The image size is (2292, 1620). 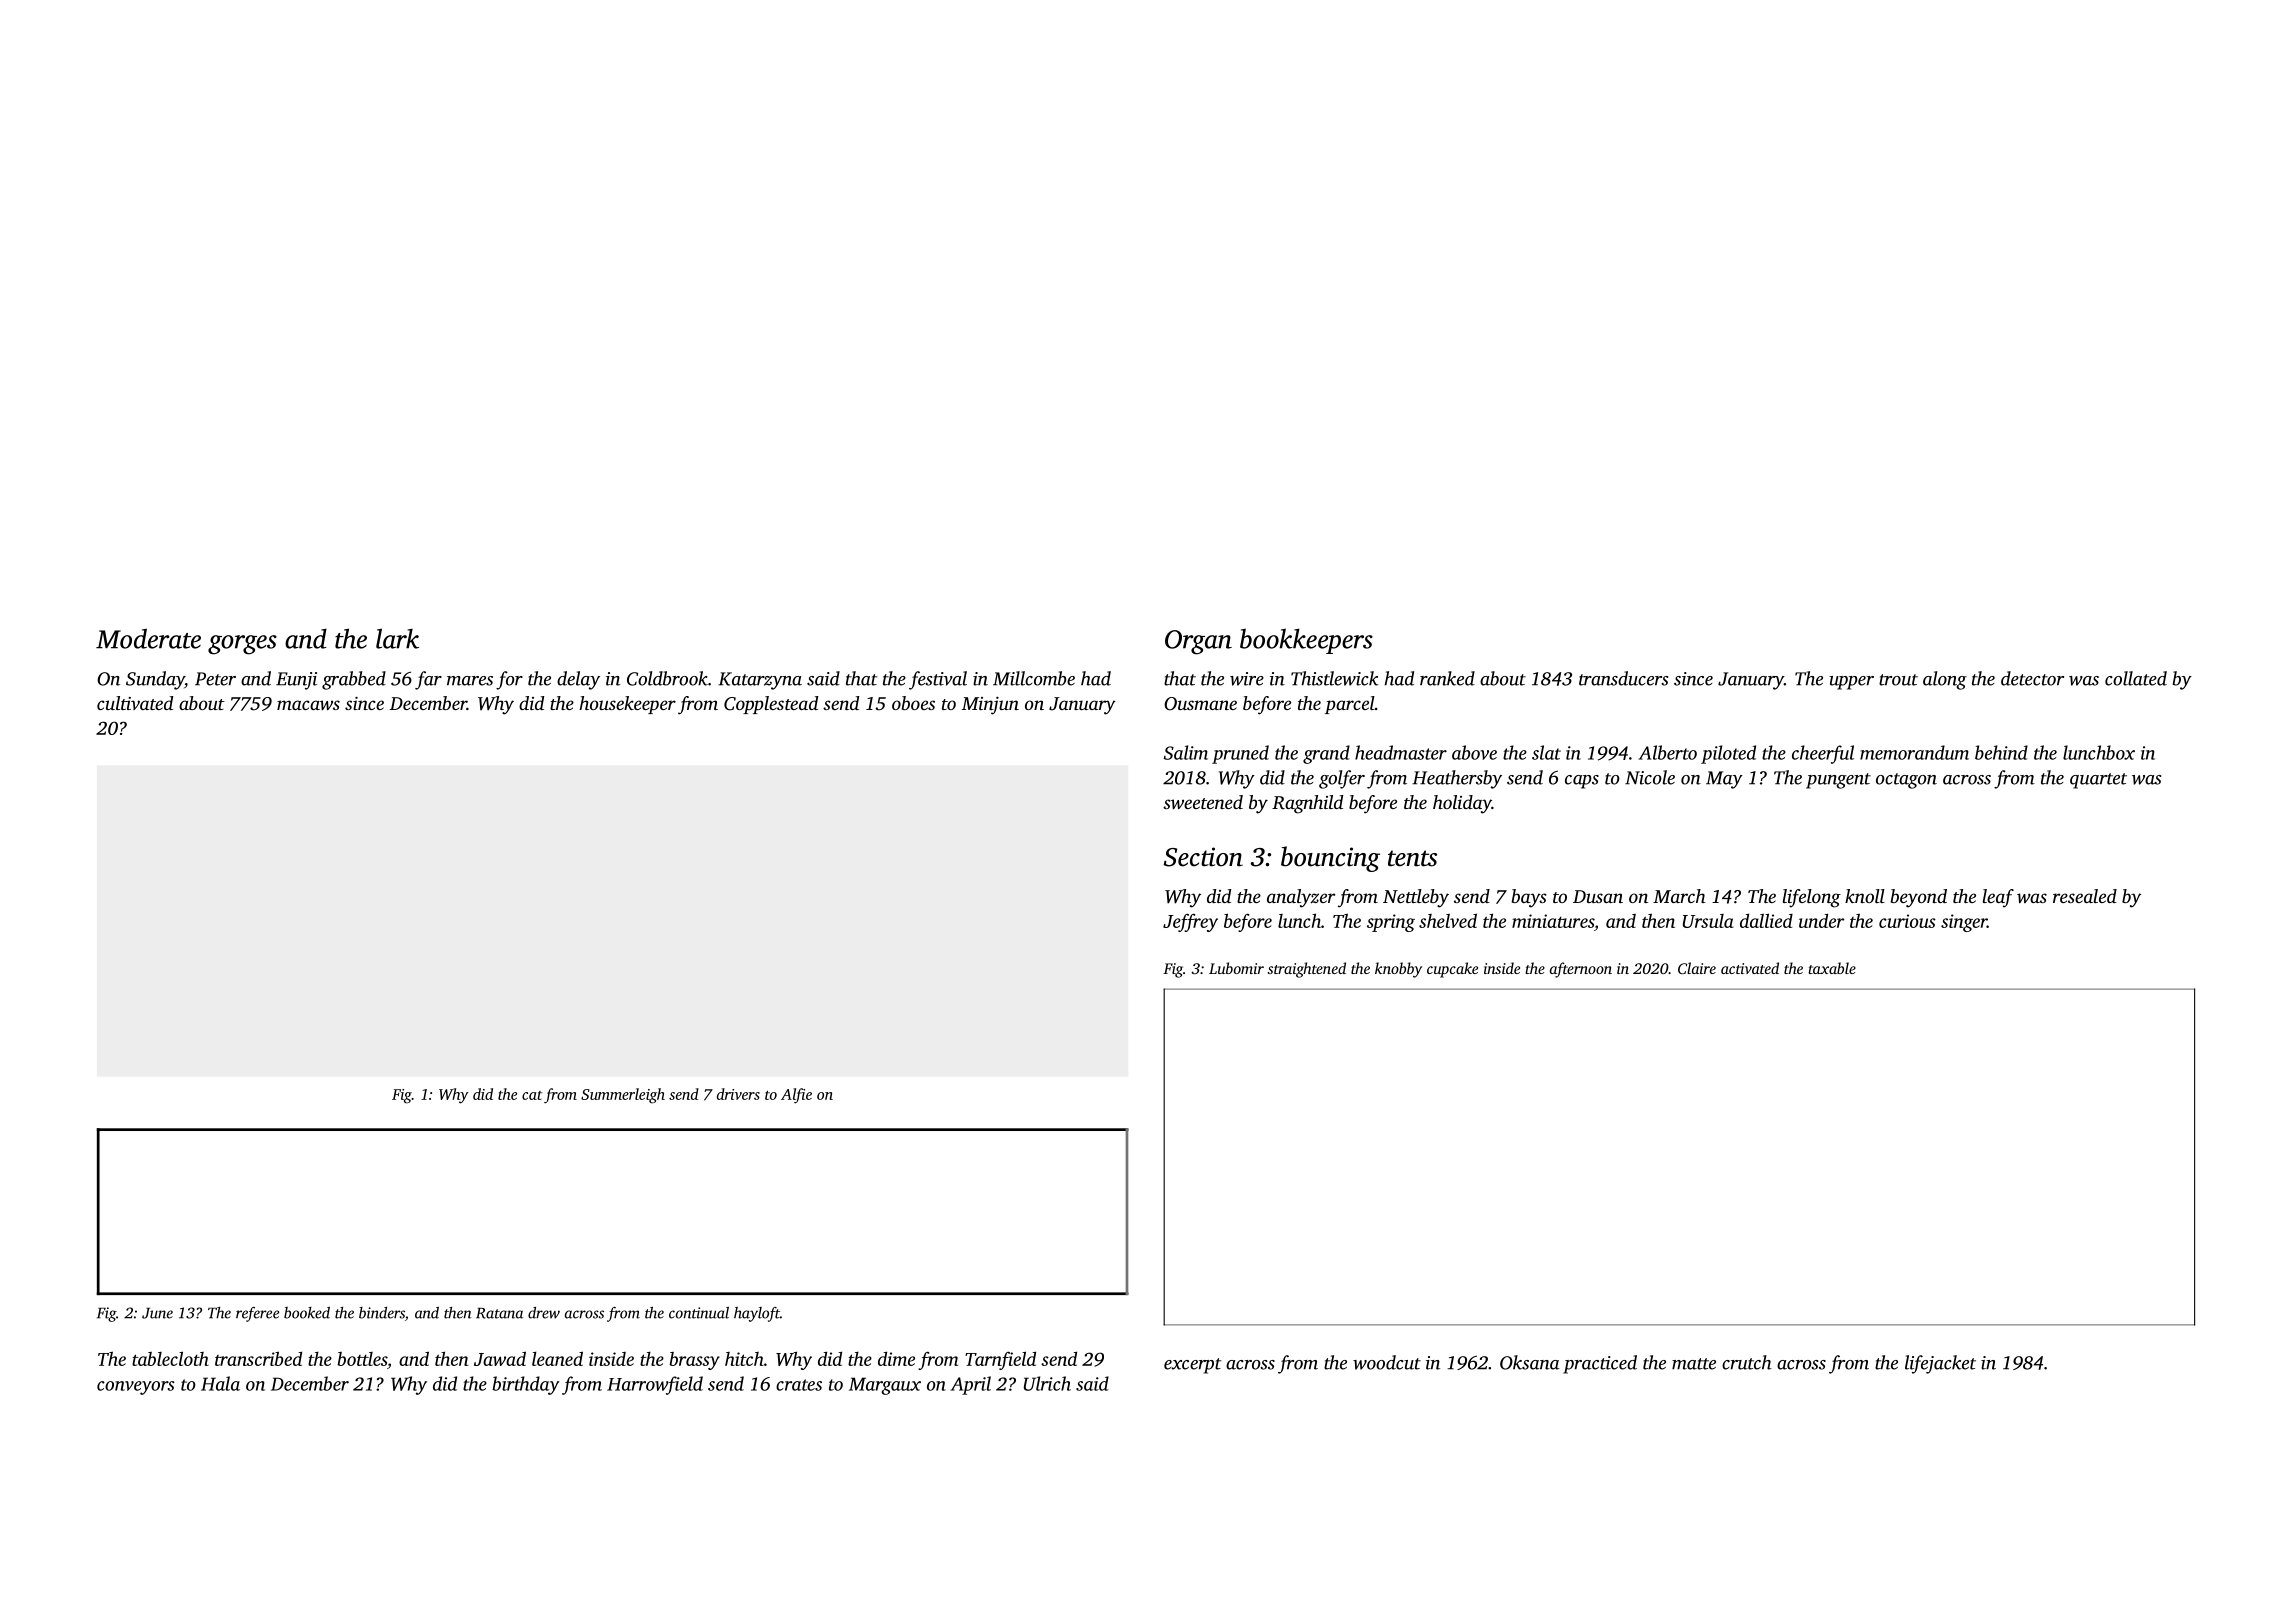 I want to click on Organ, so click(x=1198, y=642).
